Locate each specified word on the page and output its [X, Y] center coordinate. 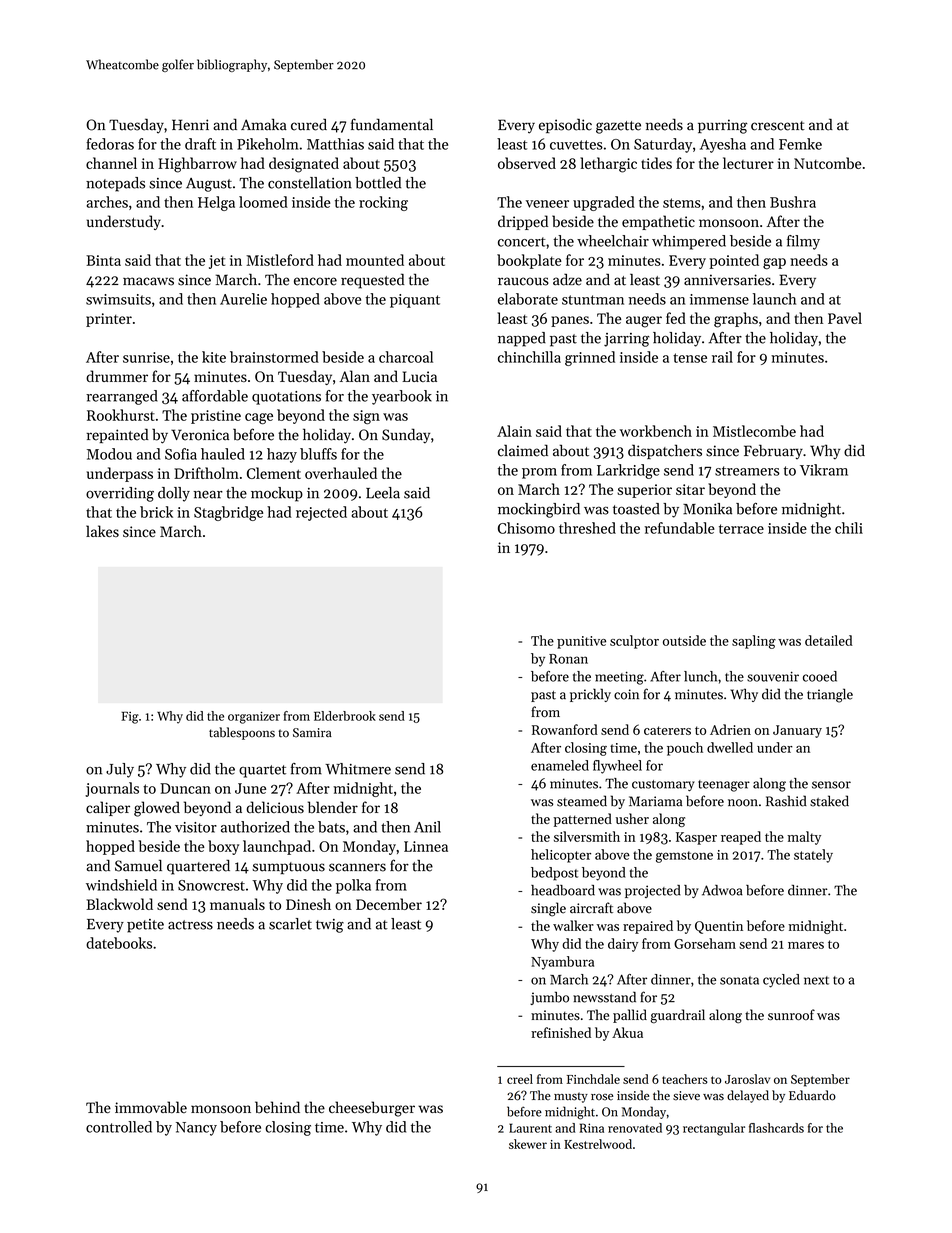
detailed [829, 640]
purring [722, 126]
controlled [119, 1127]
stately [813, 856]
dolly [174, 494]
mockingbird [539, 510]
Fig [130, 718]
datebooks [119, 943]
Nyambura [562, 963]
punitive [581, 642]
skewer [528, 1144]
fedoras [110, 144]
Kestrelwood [598, 1144]
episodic [565, 126]
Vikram [824, 470]
